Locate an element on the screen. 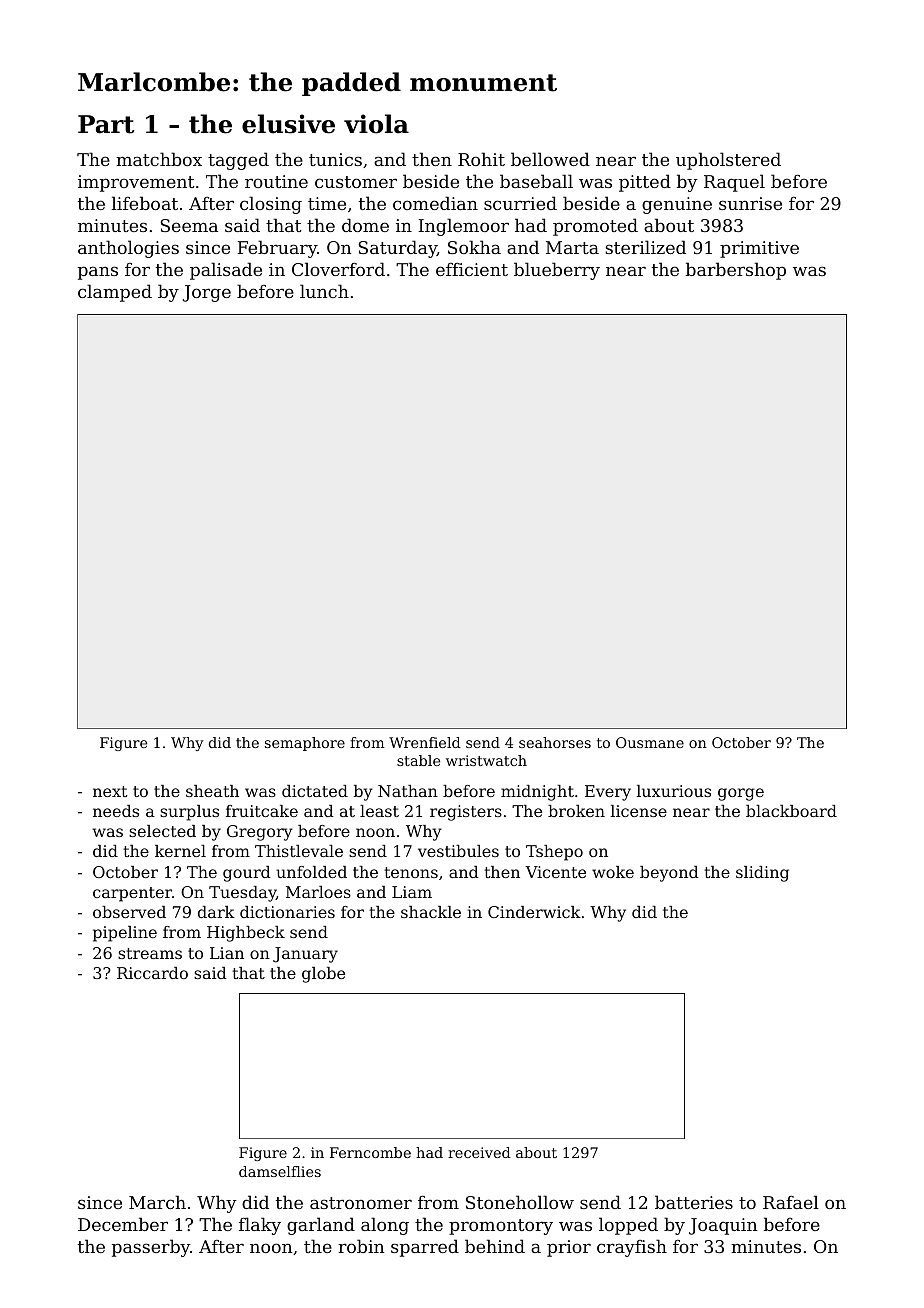 This screenshot has height=1308, width=924. semaphore is located at coordinates (305, 744).
